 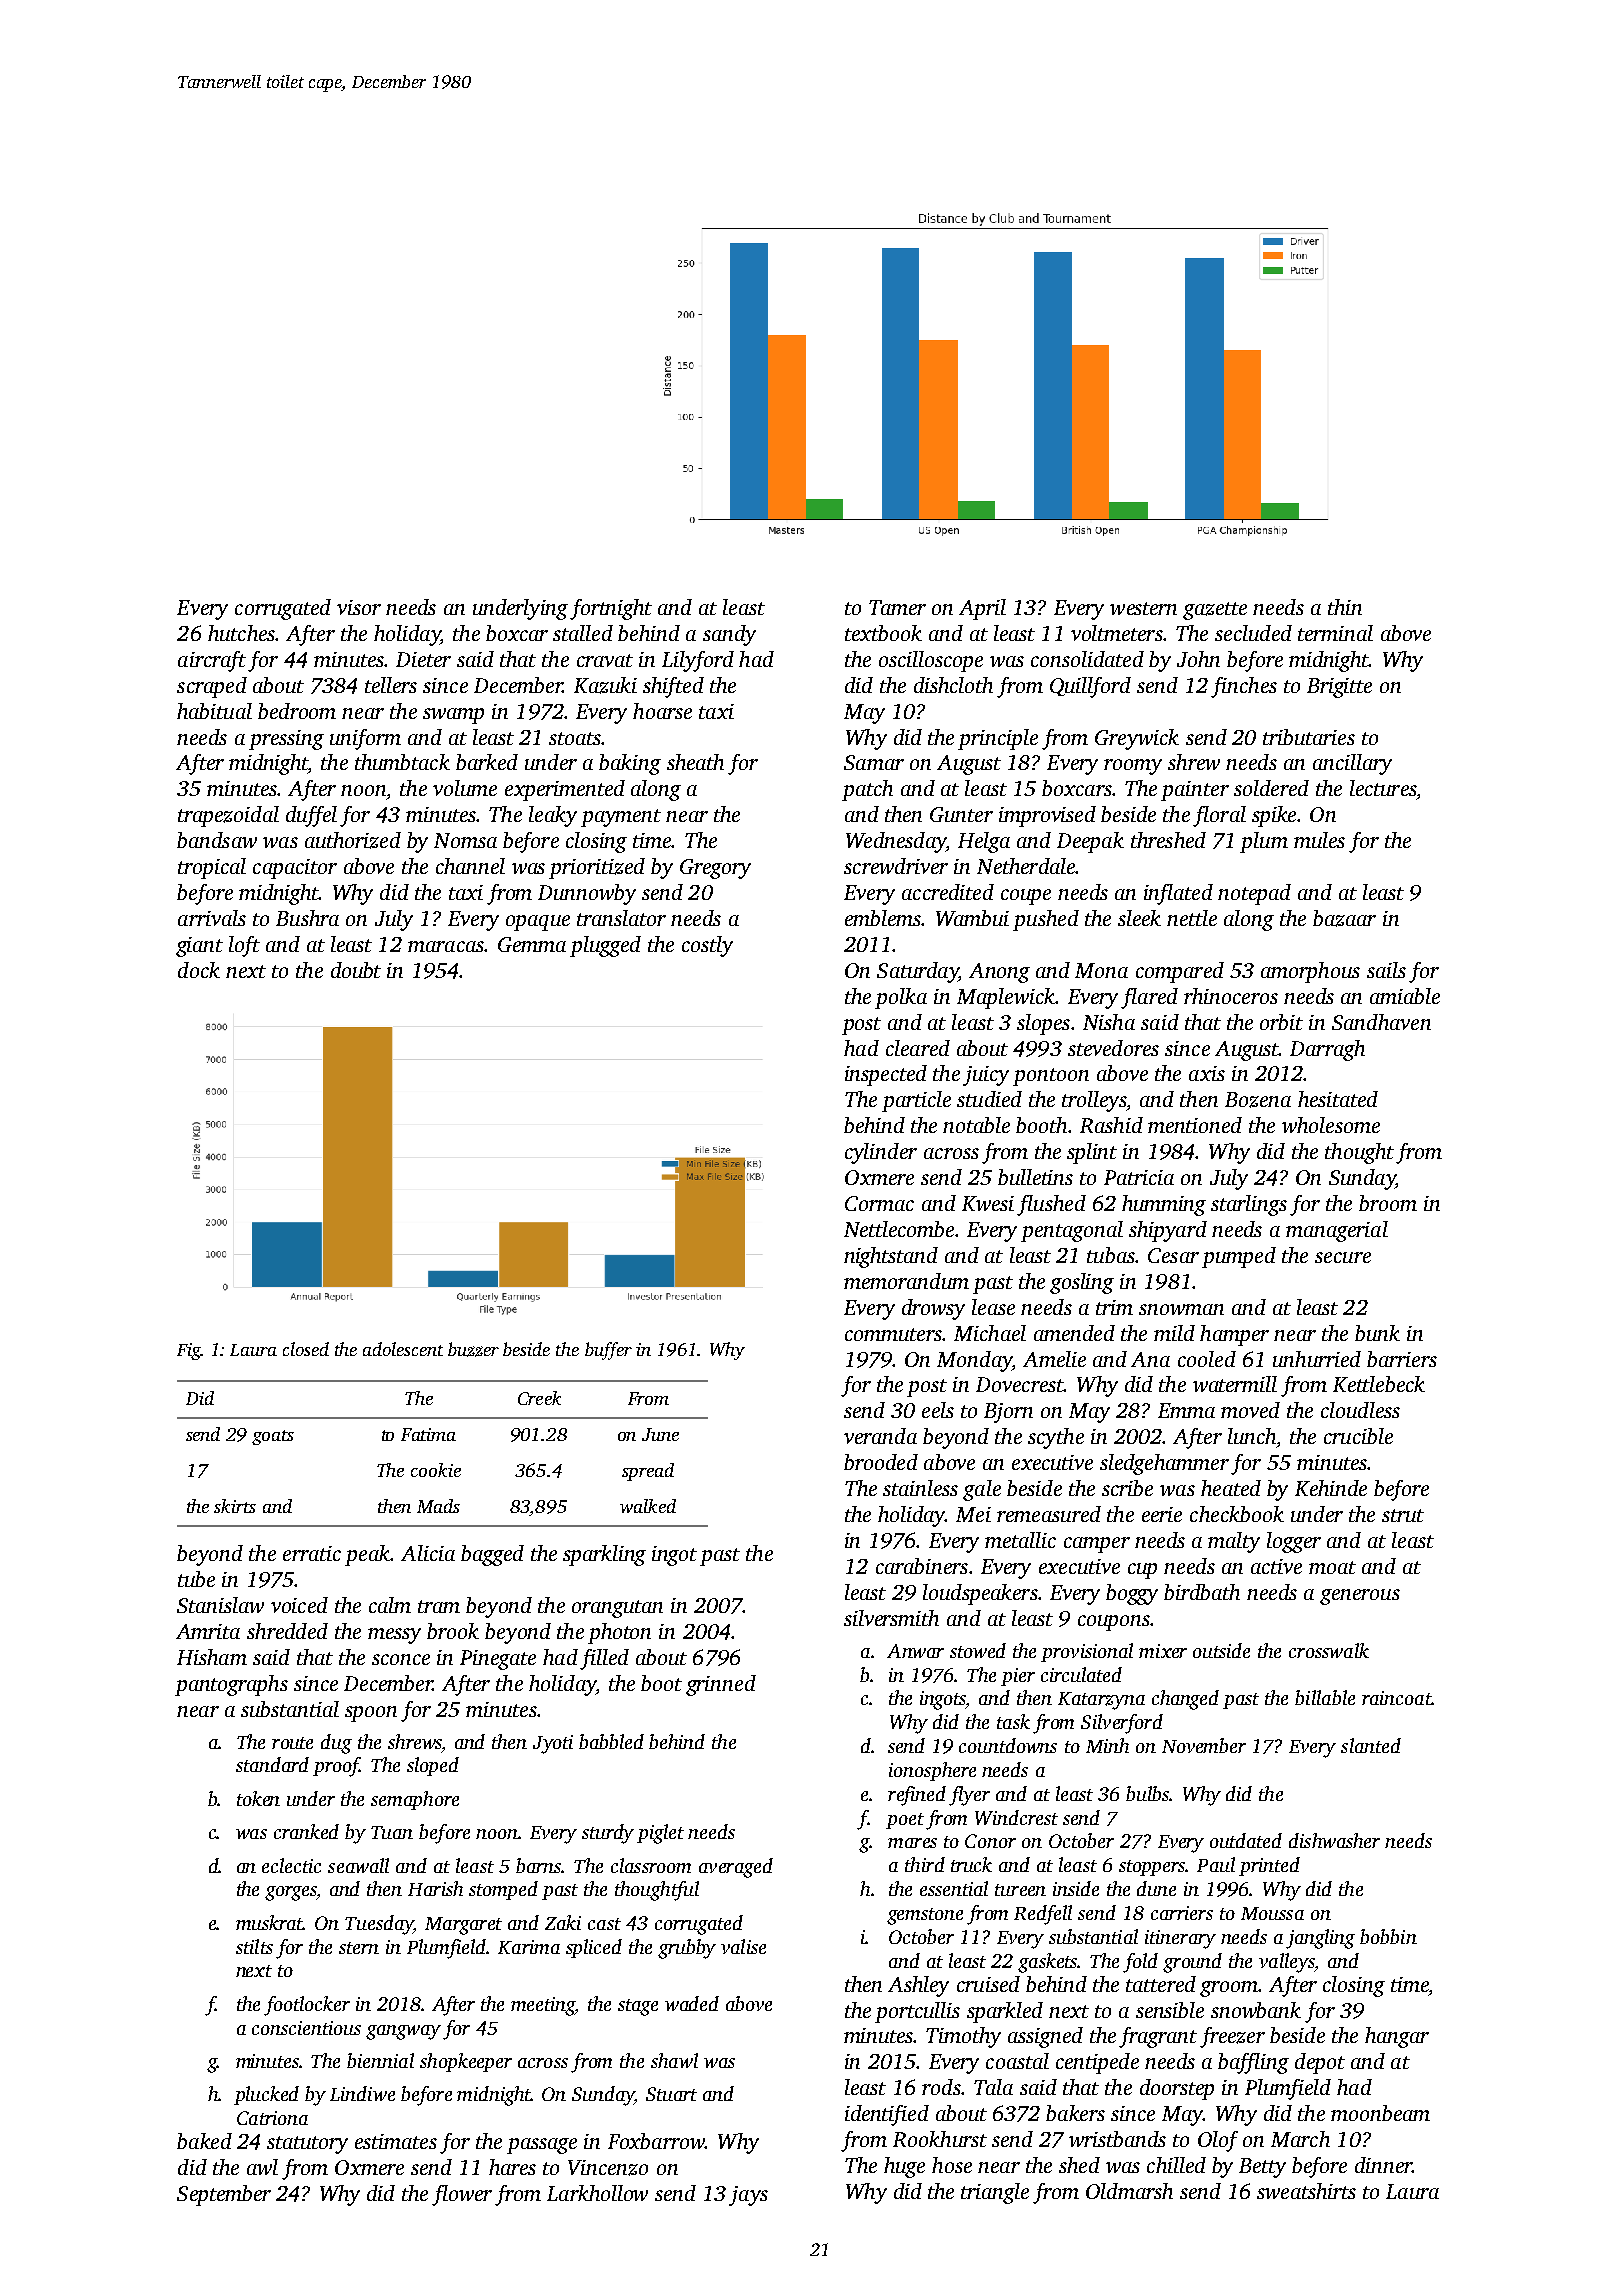 I want to click on hutches, so click(x=242, y=633).
